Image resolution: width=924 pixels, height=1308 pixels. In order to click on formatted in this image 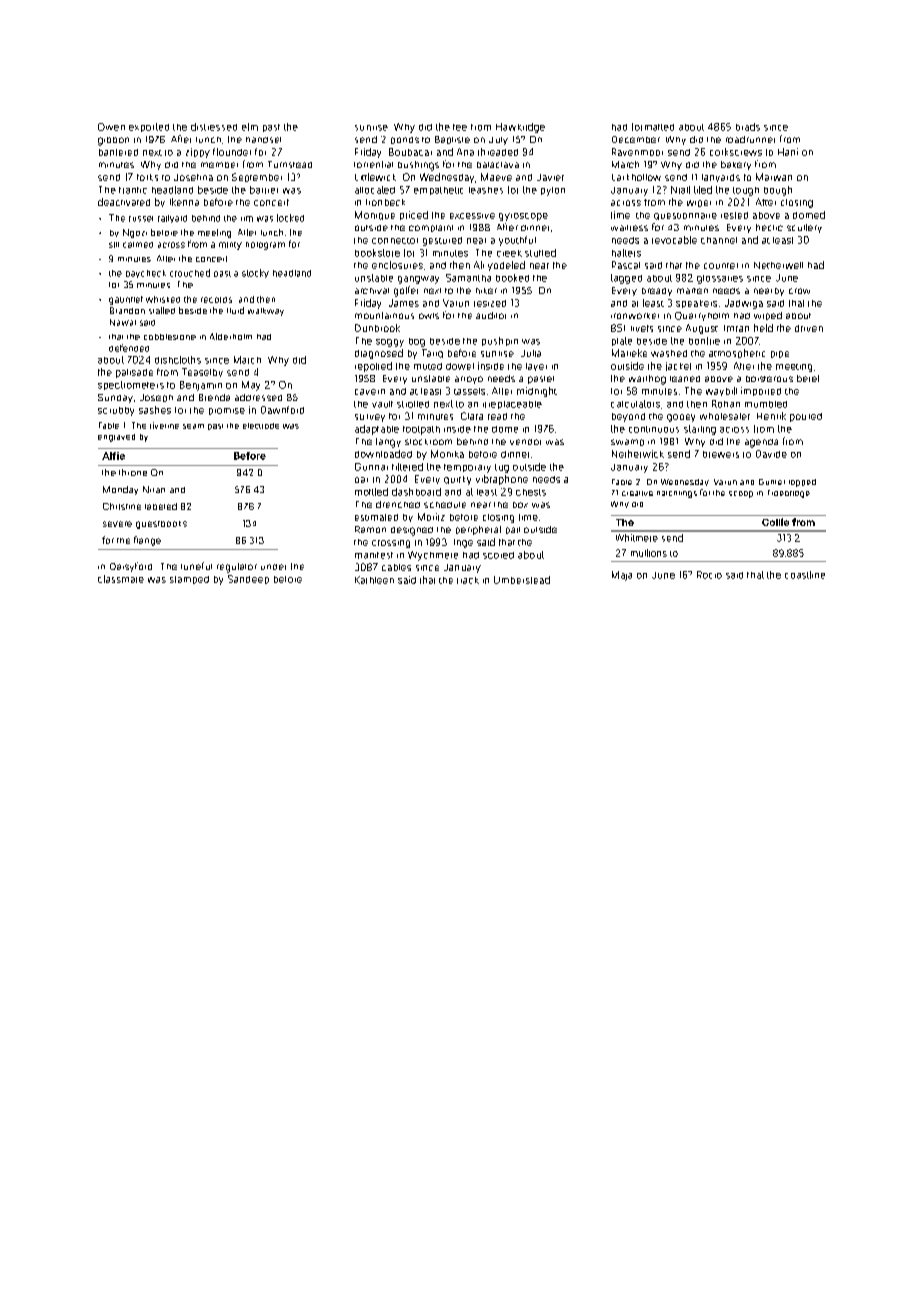, I will do `click(653, 127)`.
